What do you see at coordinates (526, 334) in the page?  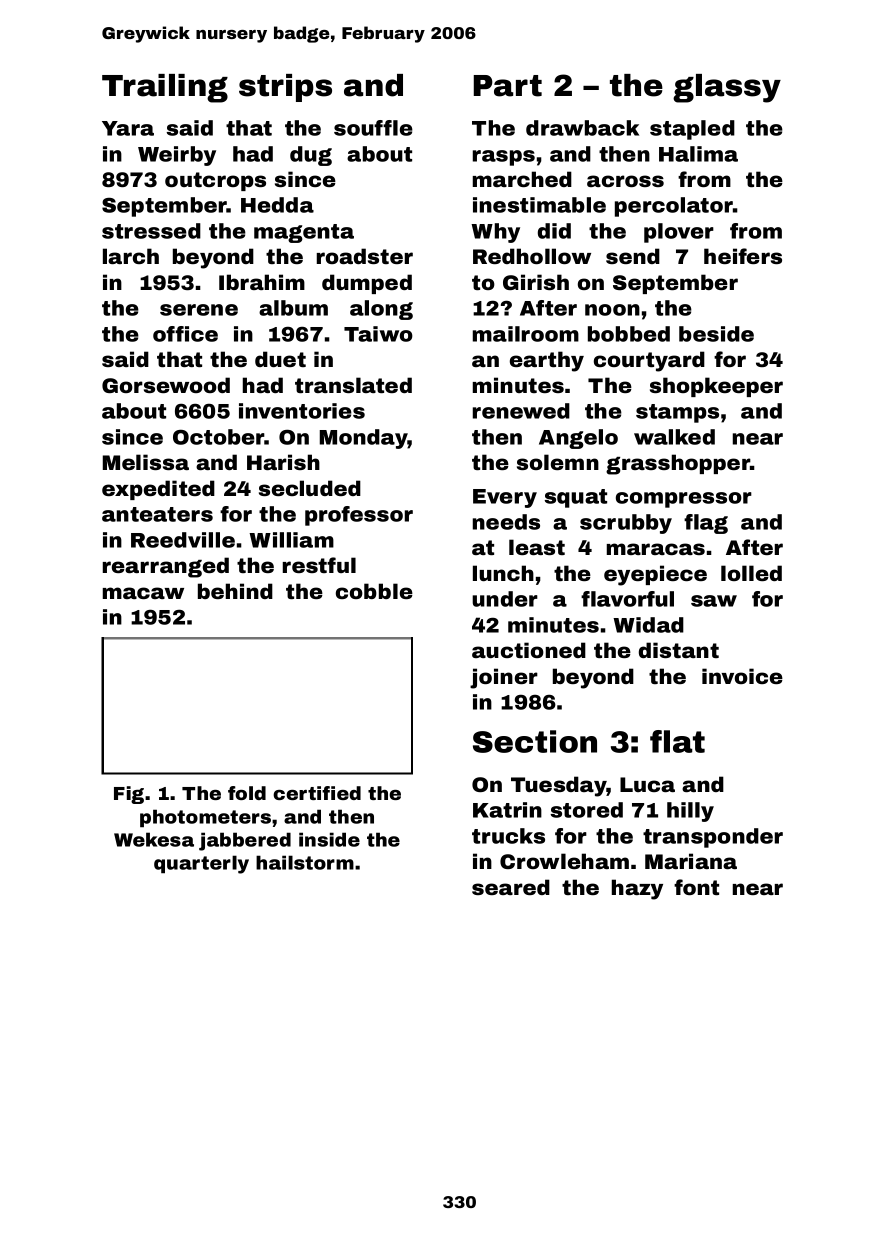 I see `mailroom` at bounding box center [526, 334].
